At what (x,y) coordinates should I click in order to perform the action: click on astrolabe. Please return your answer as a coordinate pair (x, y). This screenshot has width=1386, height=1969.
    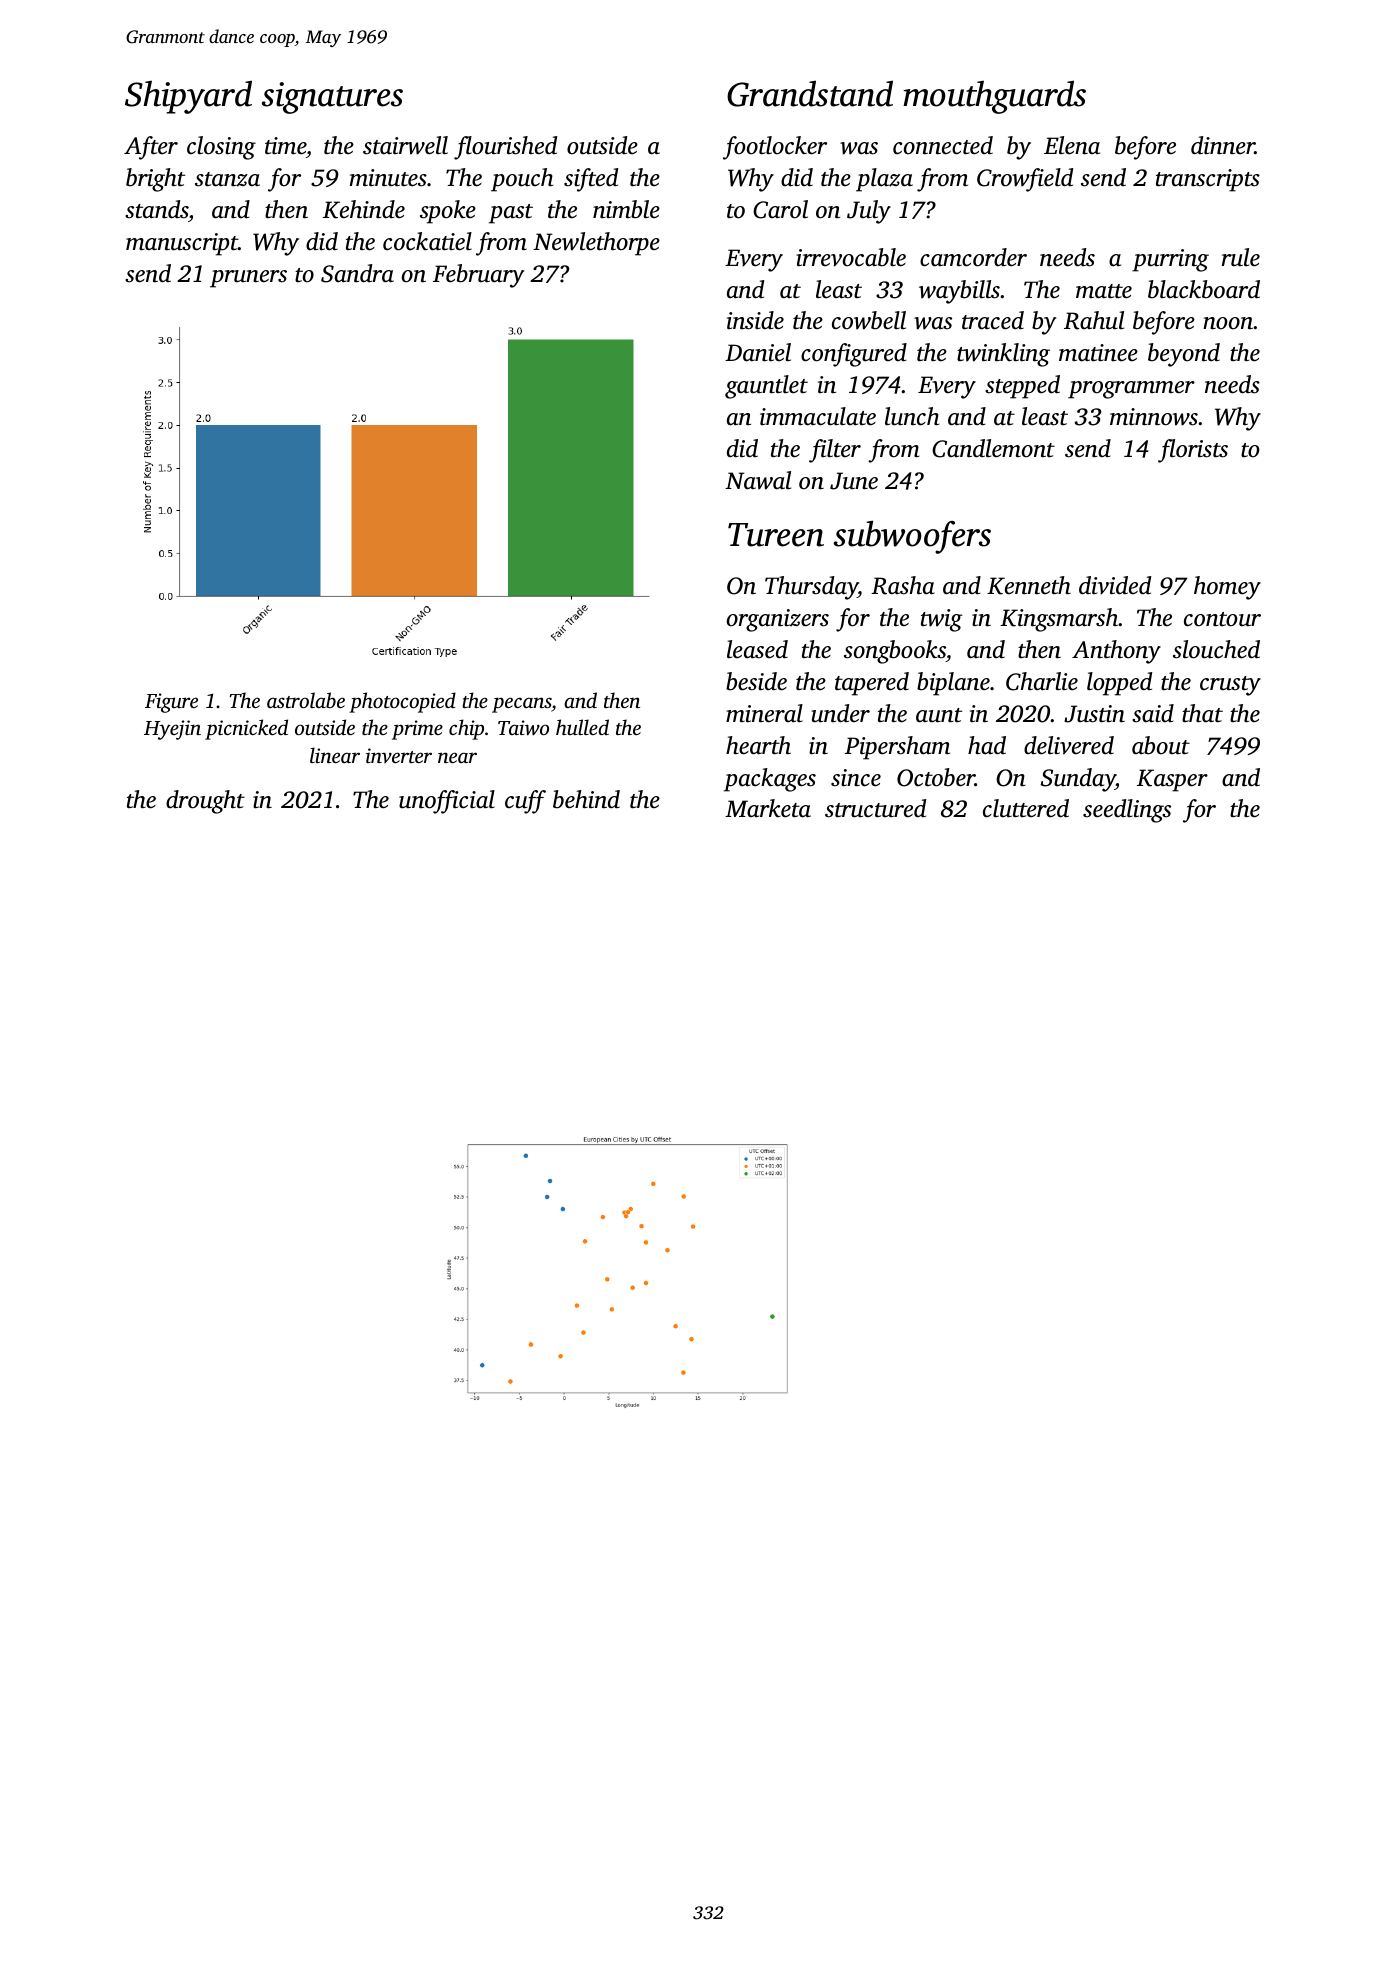
    Looking at the image, I should click on (306, 700).
